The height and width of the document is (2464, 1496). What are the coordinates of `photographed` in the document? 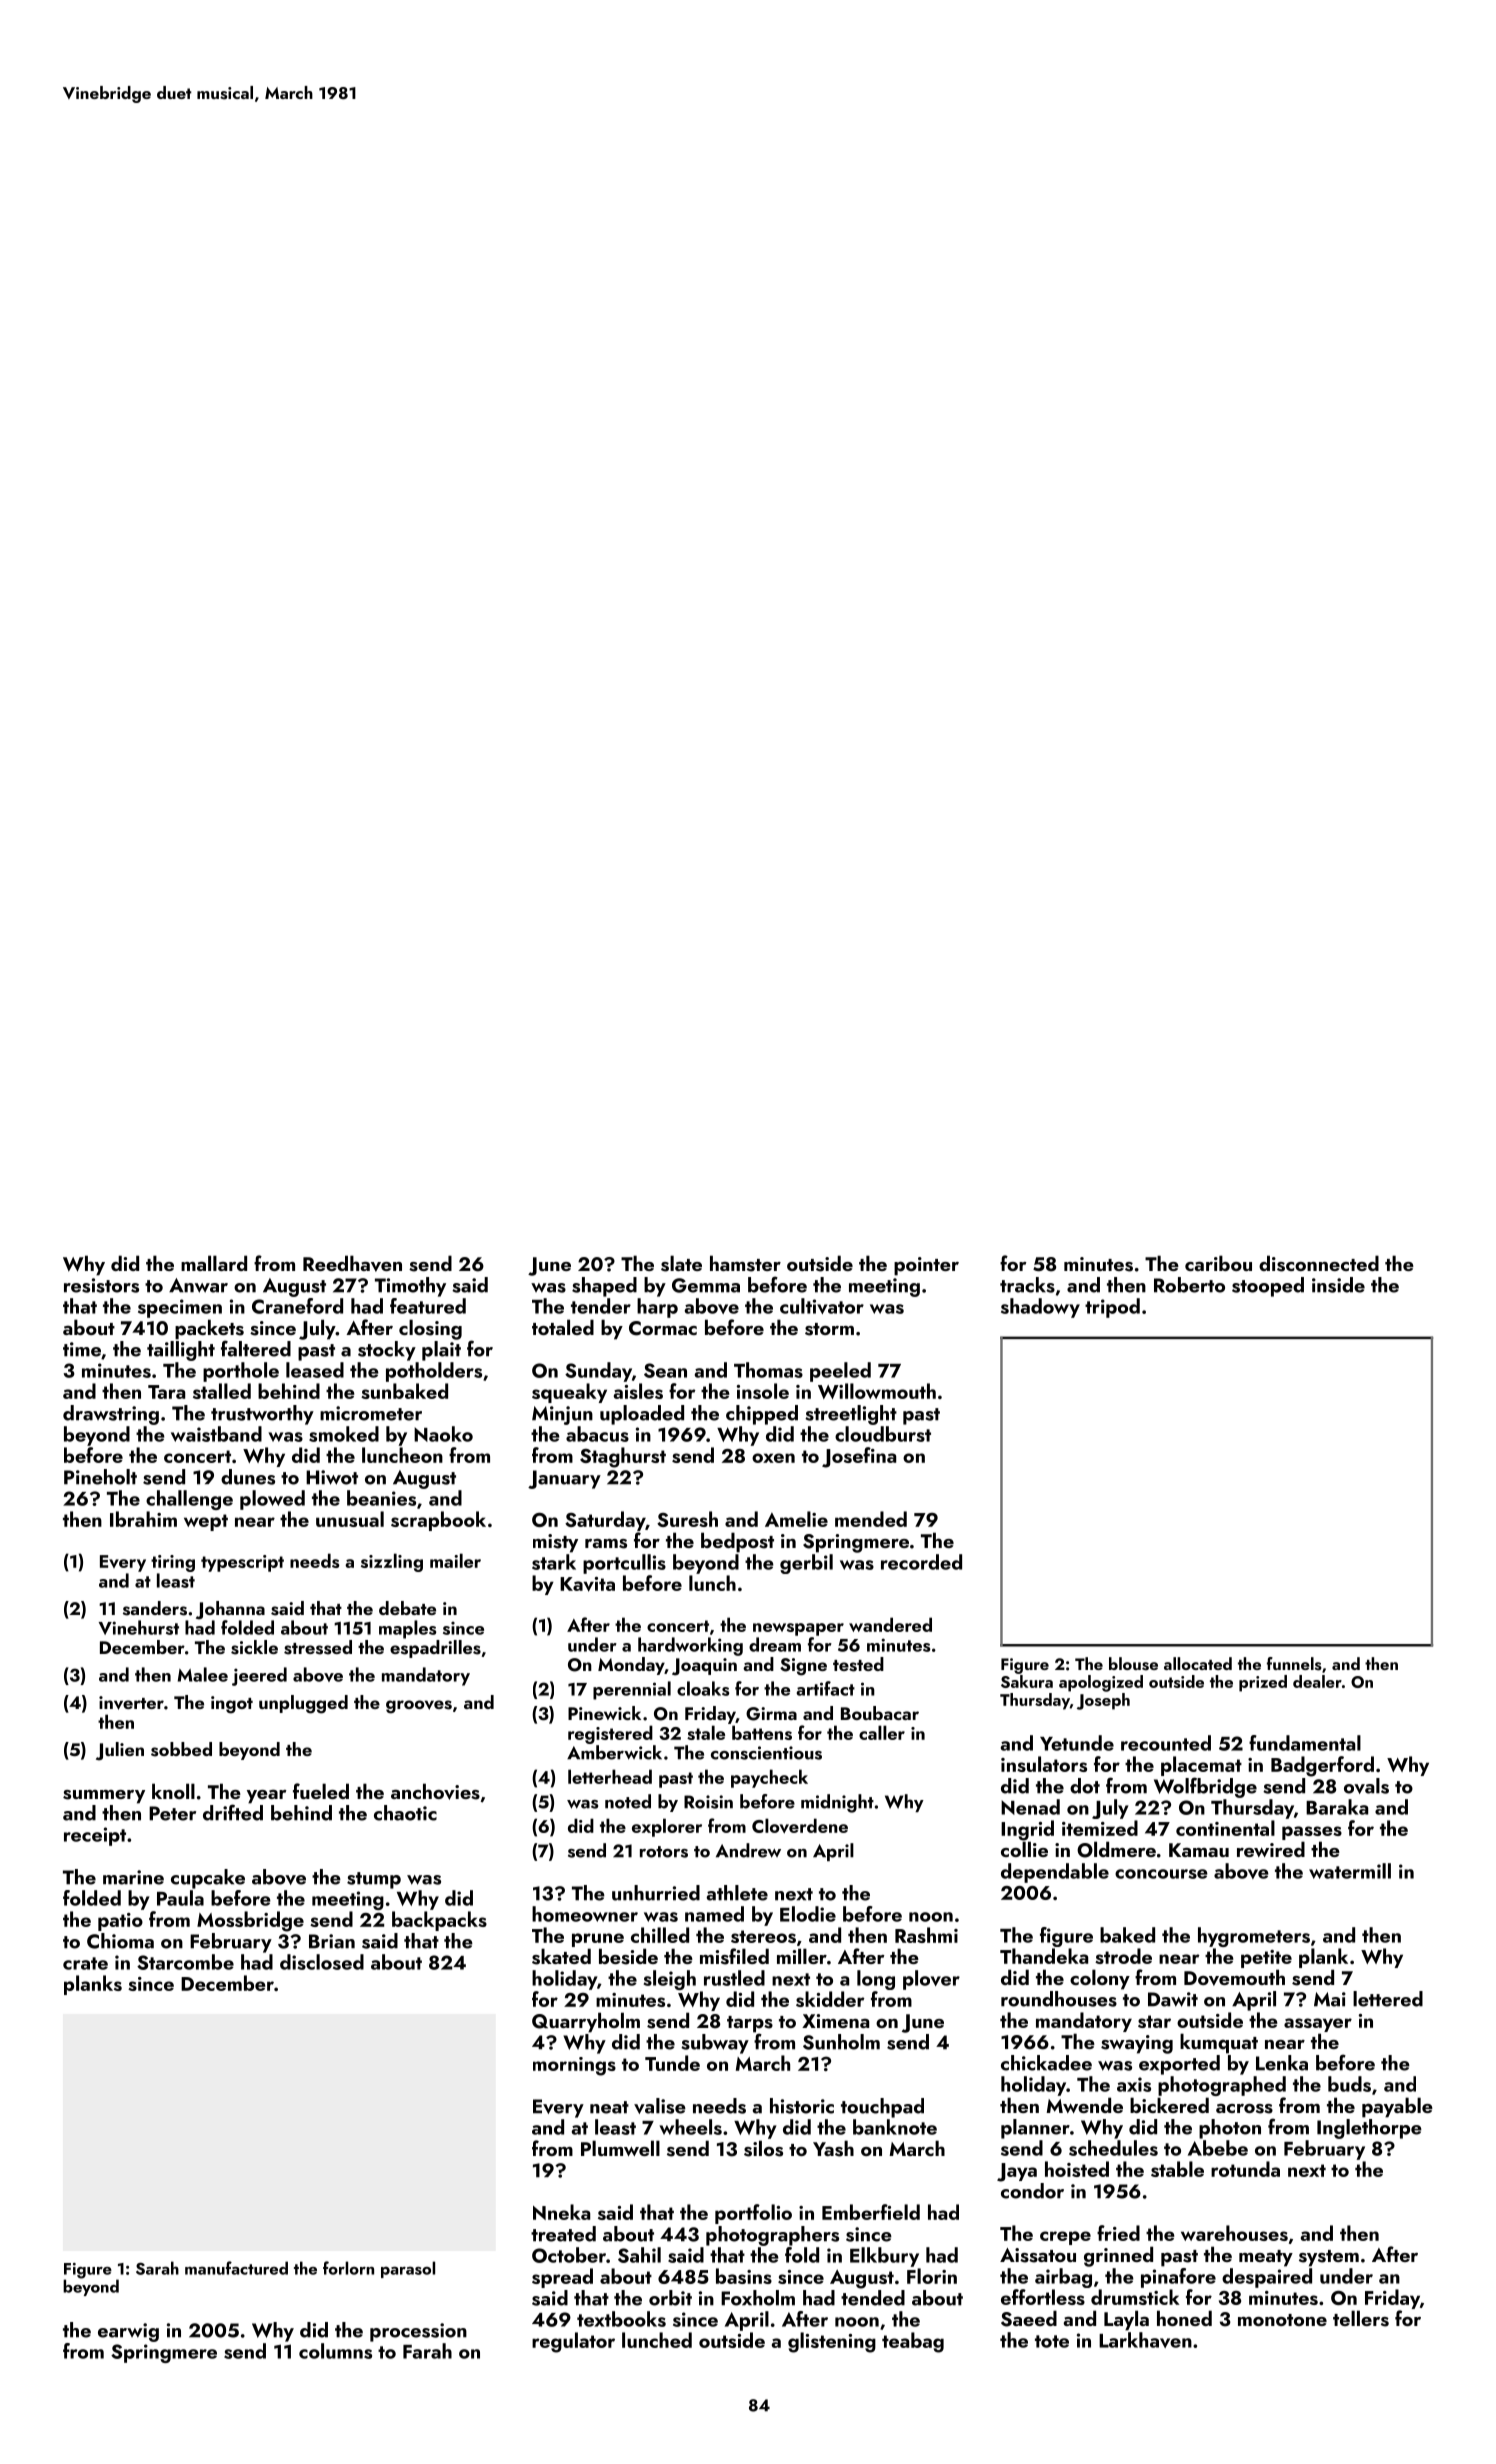 It's located at (1222, 2086).
